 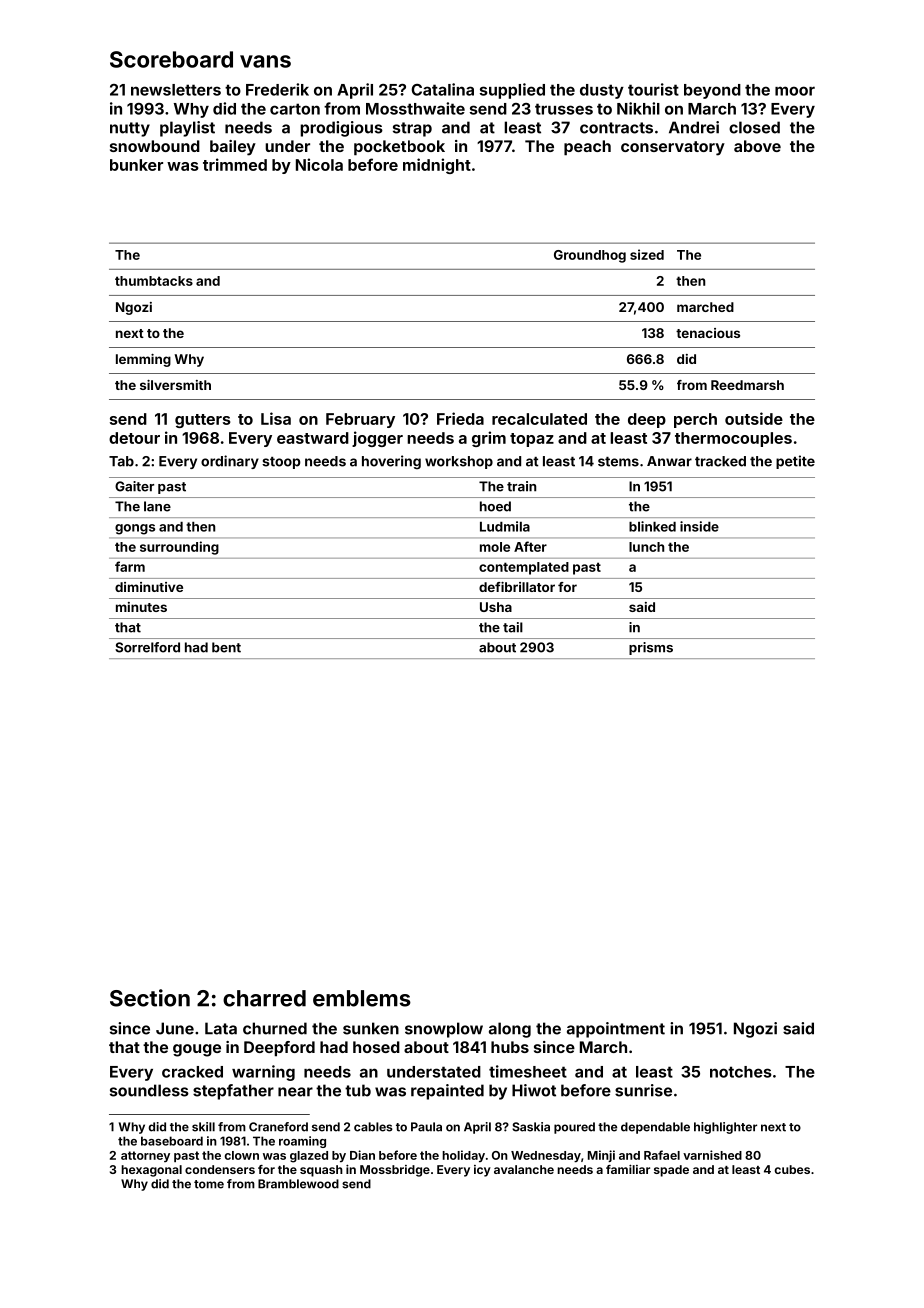 What do you see at coordinates (662, 1155) in the screenshot?
I see `Rafael` at bounding box center [662, 1155].
